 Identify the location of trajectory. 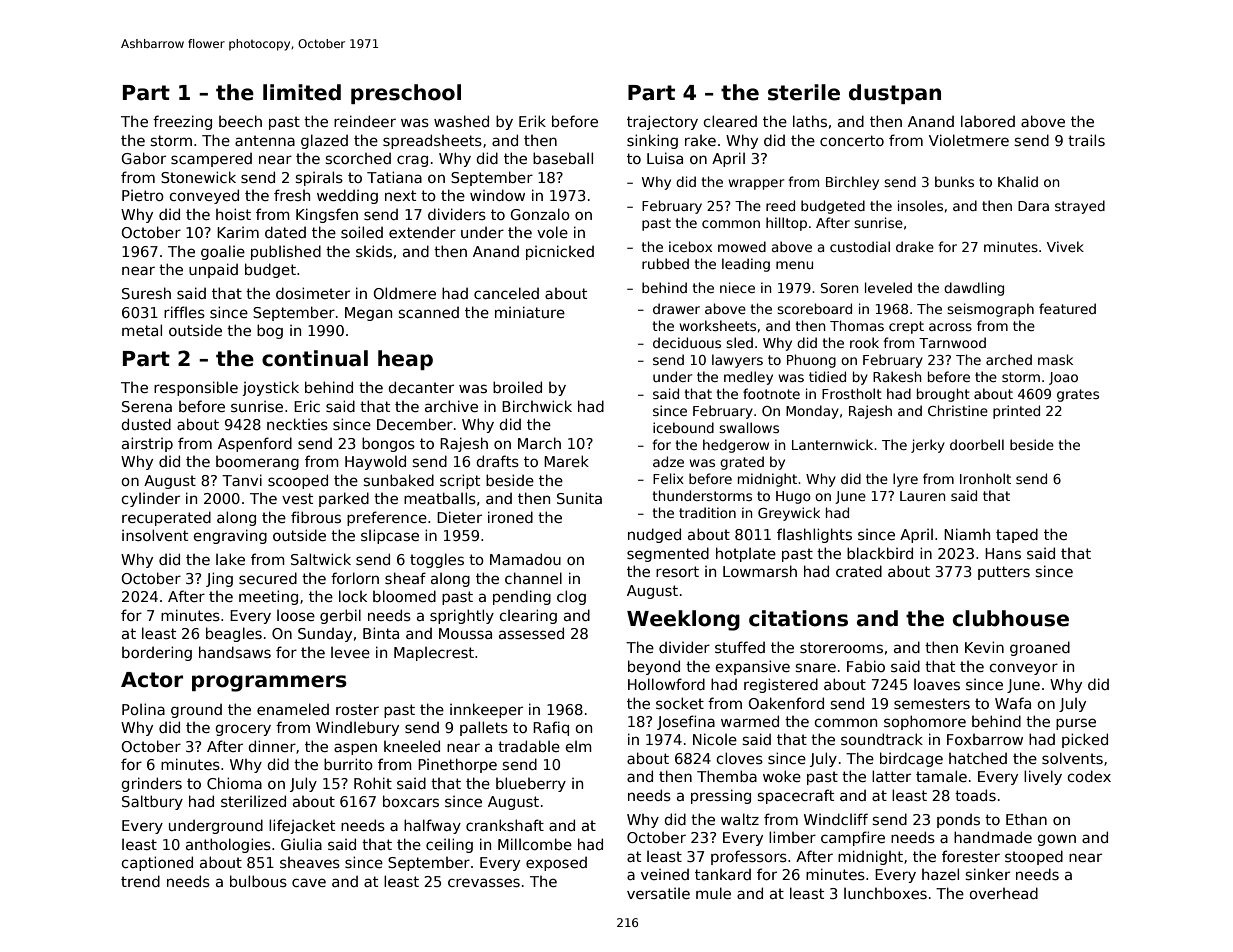
(662, 122).
